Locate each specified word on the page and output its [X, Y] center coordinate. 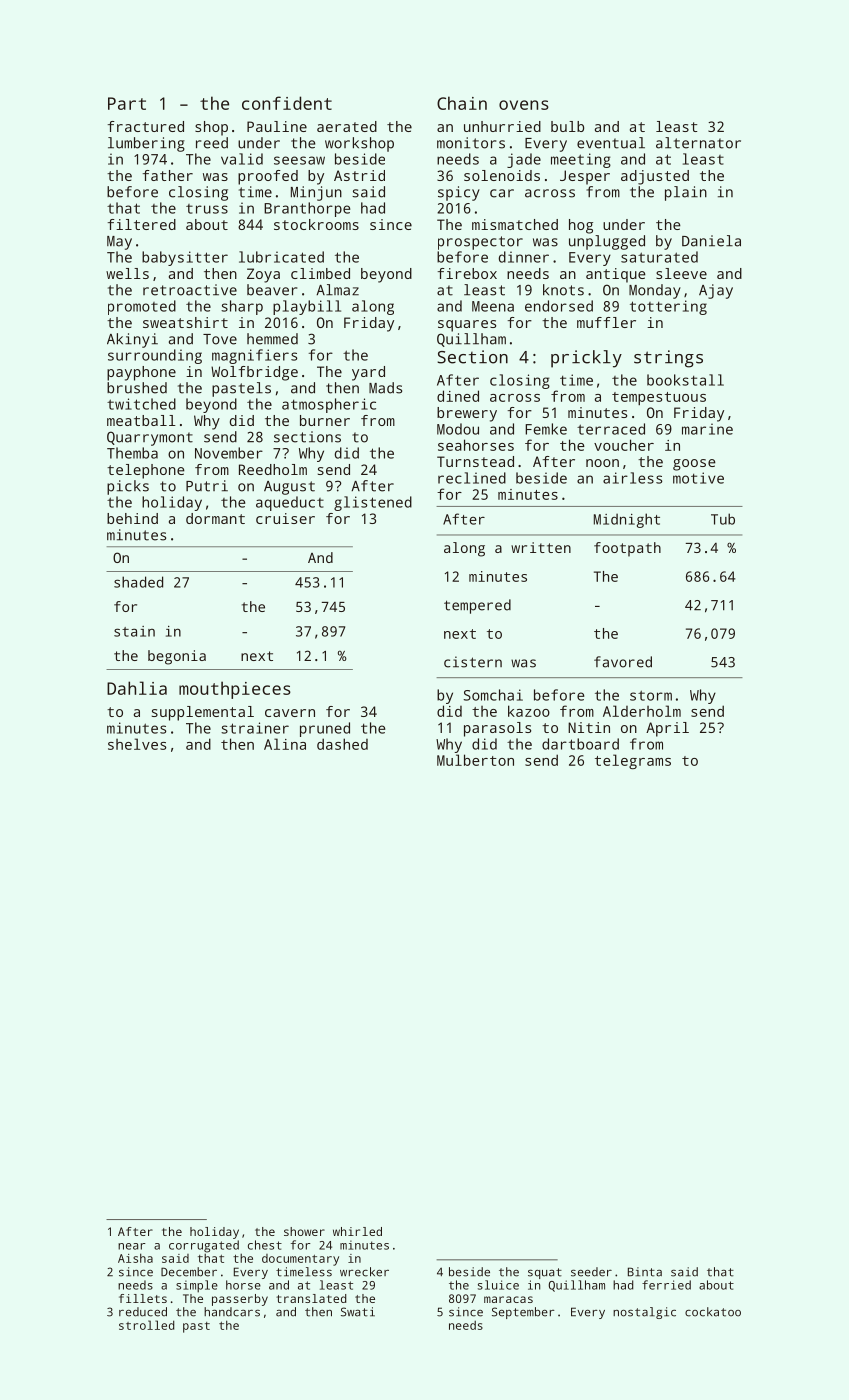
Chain [462, 103]
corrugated [204, 1246]
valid [242, 159]
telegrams [633, 761]
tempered [477, 606]
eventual [611, 143]
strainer [255, 728]
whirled [357, 1231]
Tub [723, 519]
